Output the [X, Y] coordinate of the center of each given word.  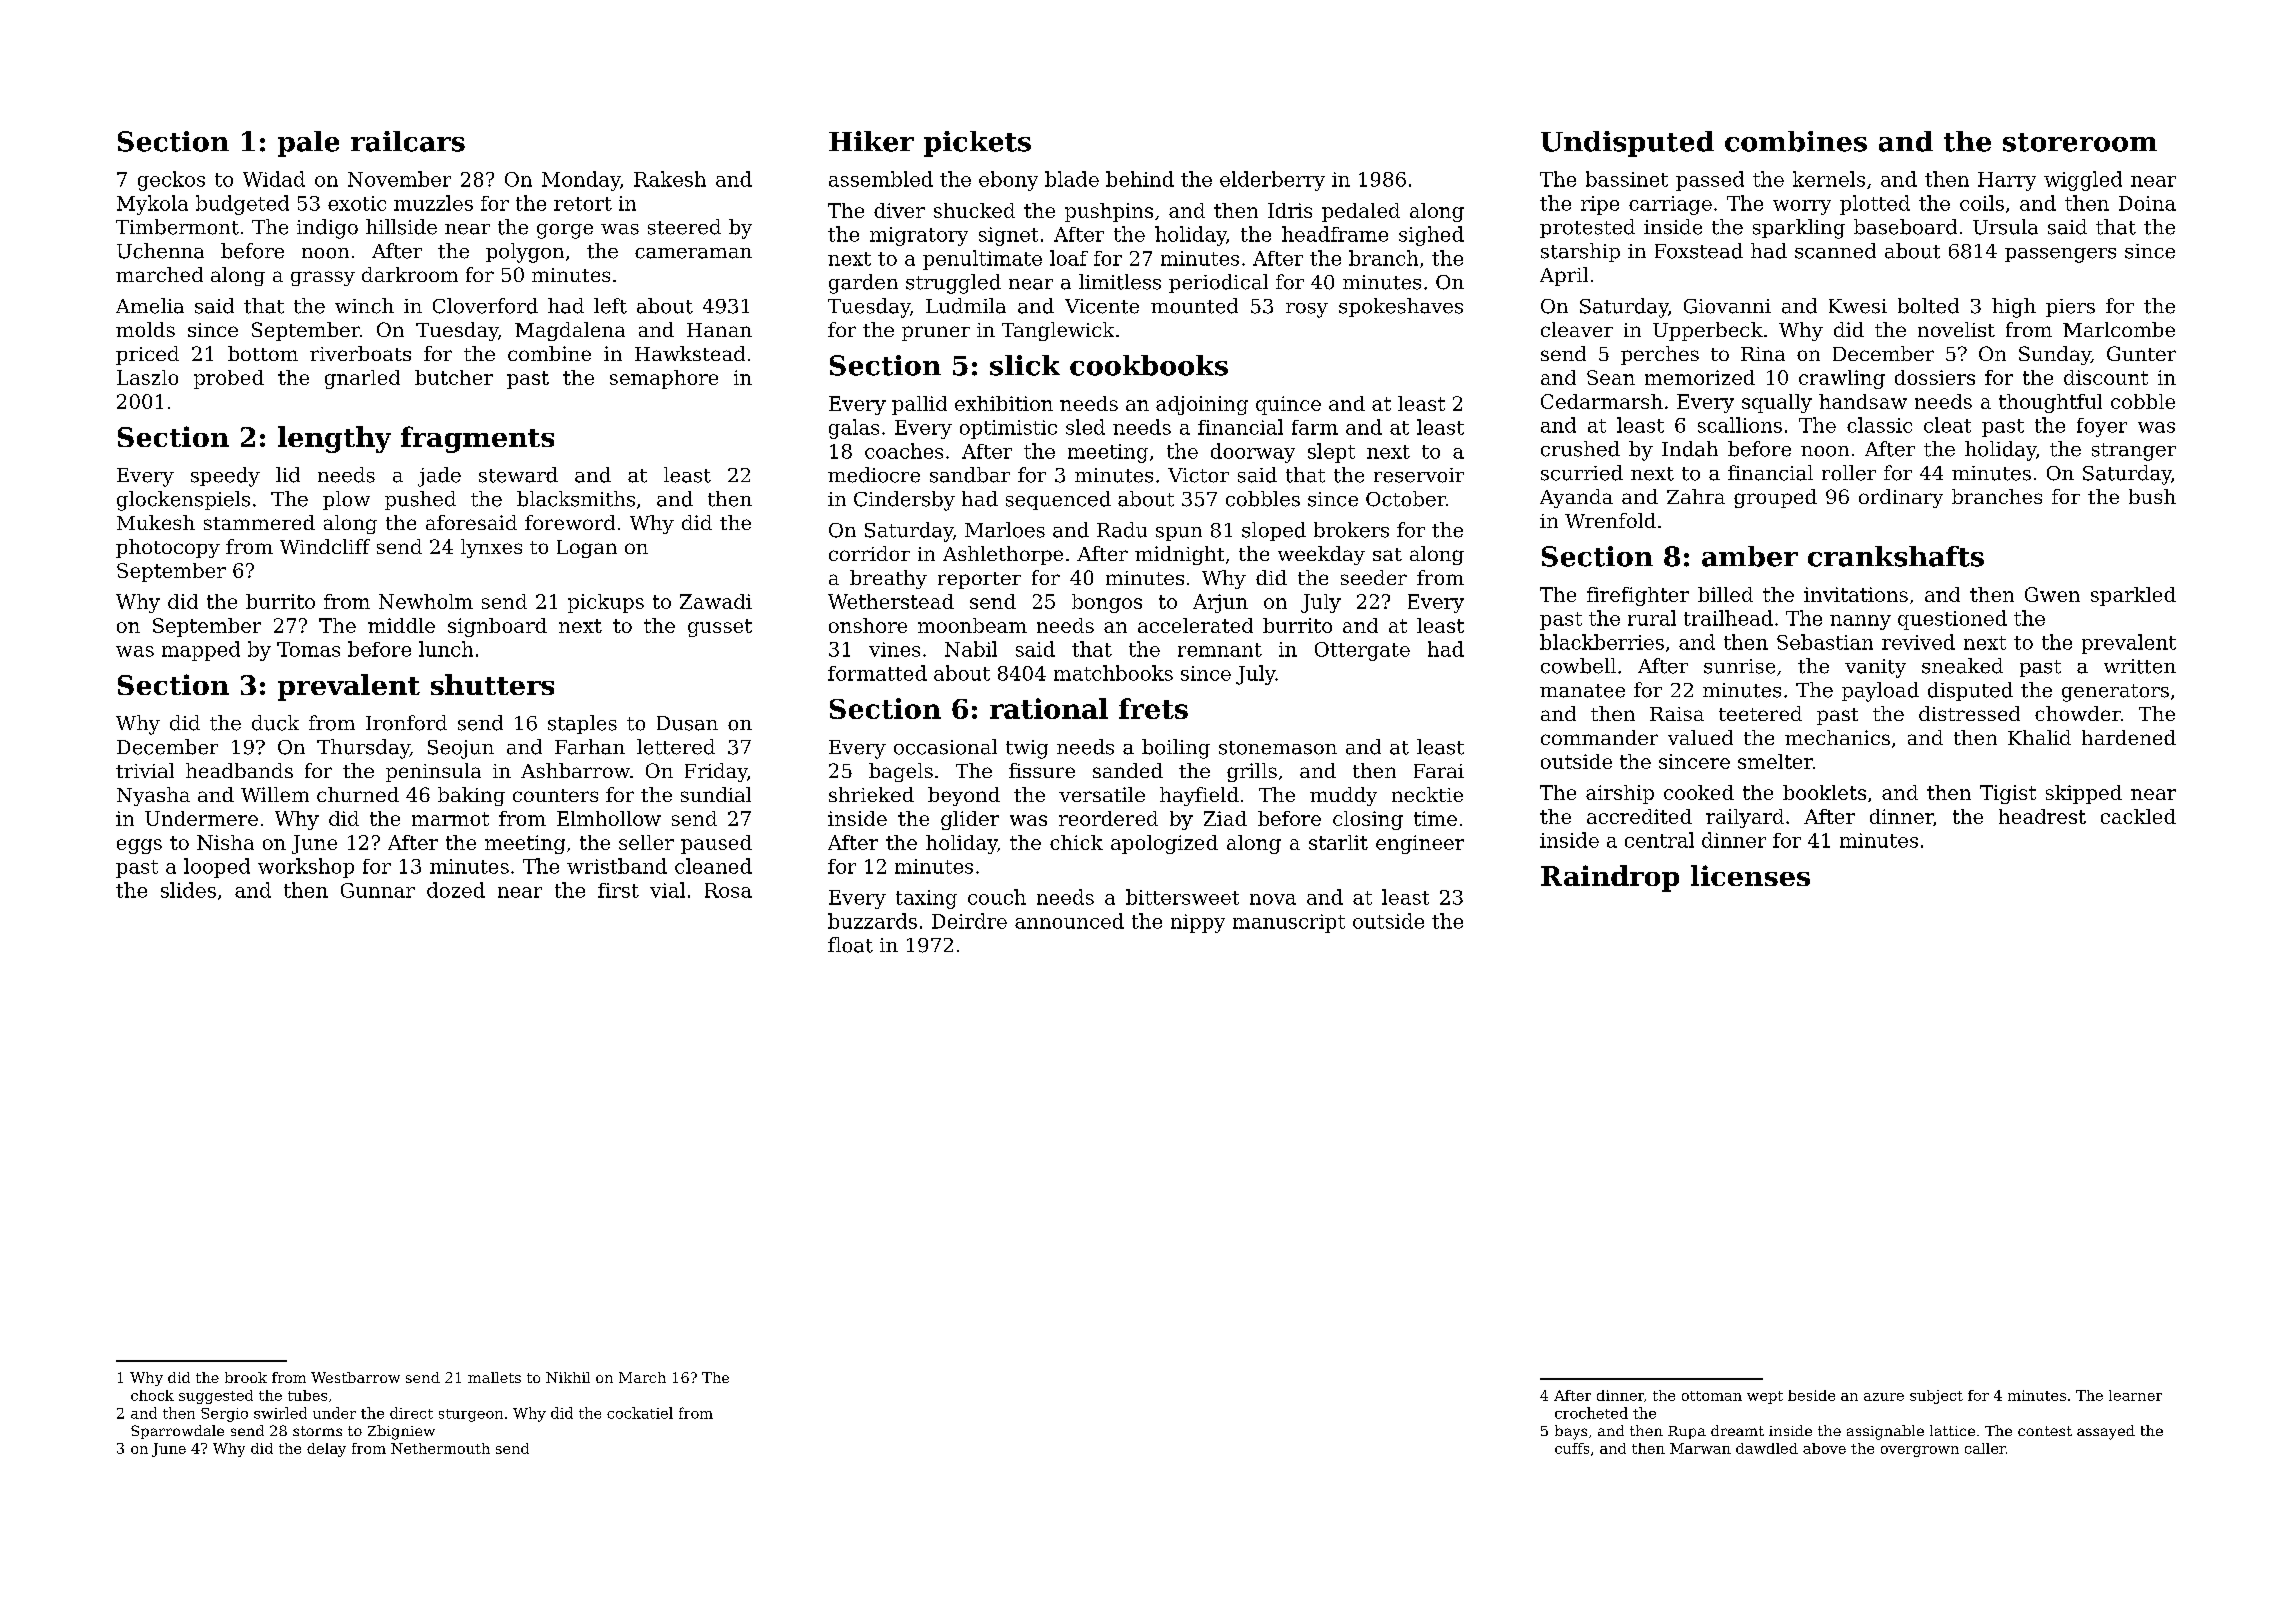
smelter [1775, 761]
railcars [408, 141]
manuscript [1289, 923]
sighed [1431, 236]
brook [246, 1377]
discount [2106, 377]
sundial [716, 794]
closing [1368, 820]
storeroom [2080, 142]
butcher [454, 377]
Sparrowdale [177, 1432]
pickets [977, 144]
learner [2135, 1395]
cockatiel [640, 1413]
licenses [1750, 875]
